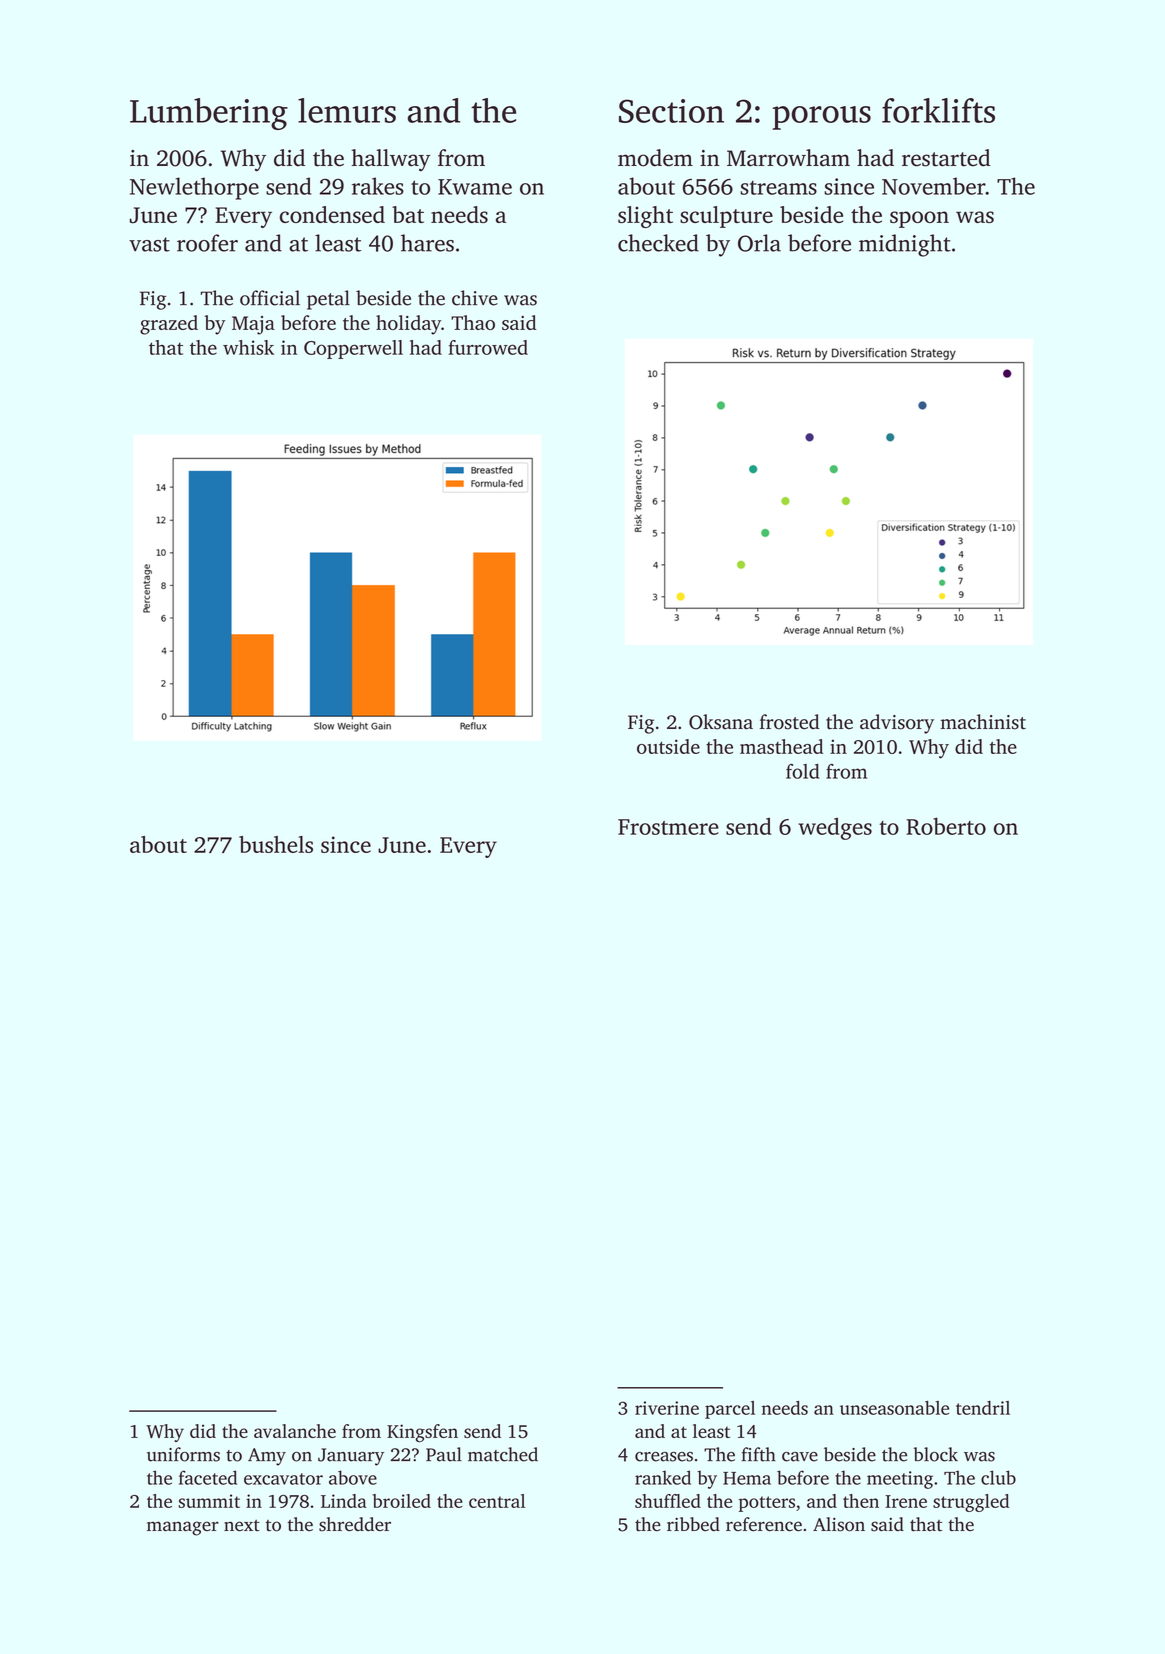 The height and width of the document is (1654, 1165). Describe the element at coordinates (983, 722) in the document. I see `machinist` at that location.
